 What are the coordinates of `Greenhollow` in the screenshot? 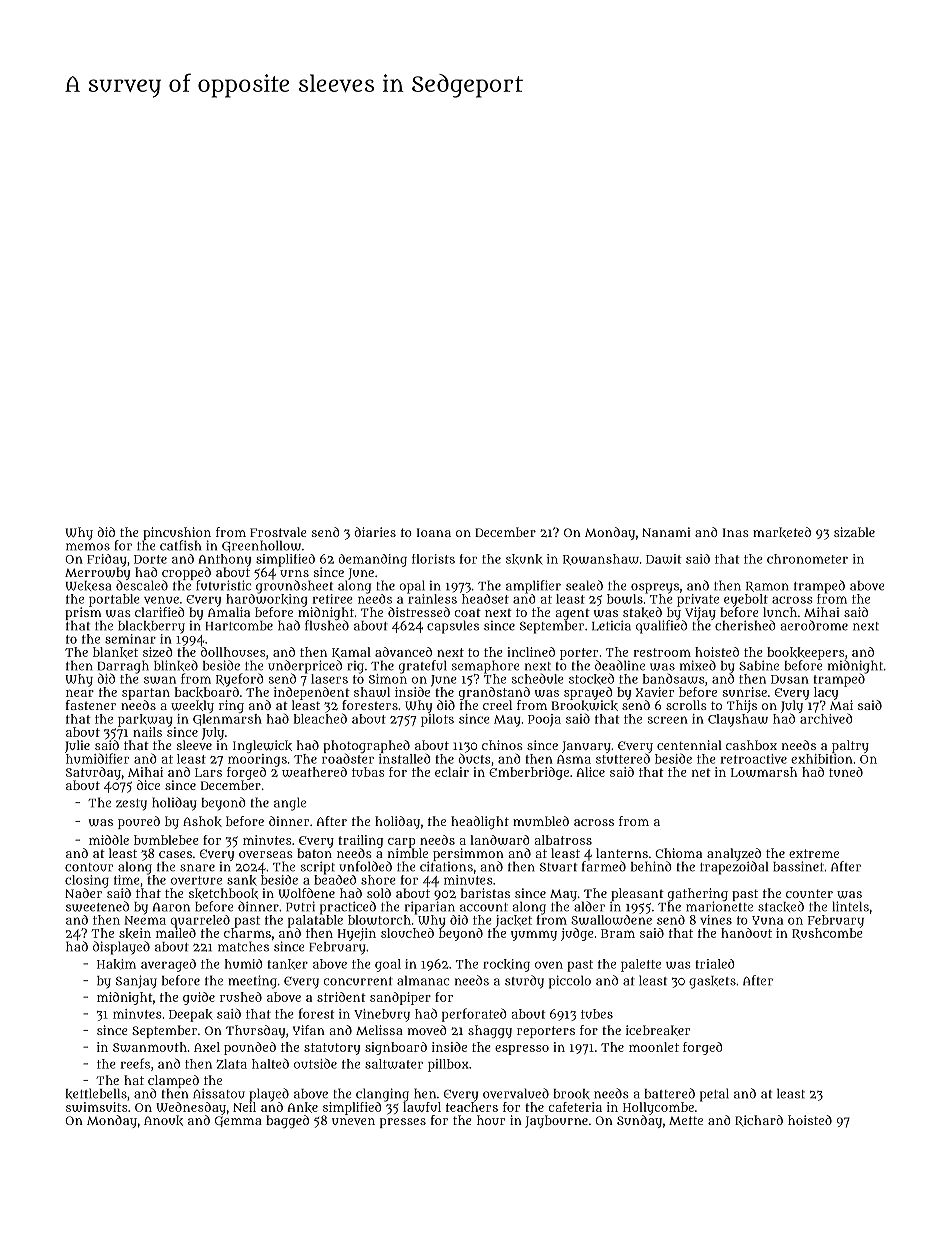 It's located at (261, 546).
